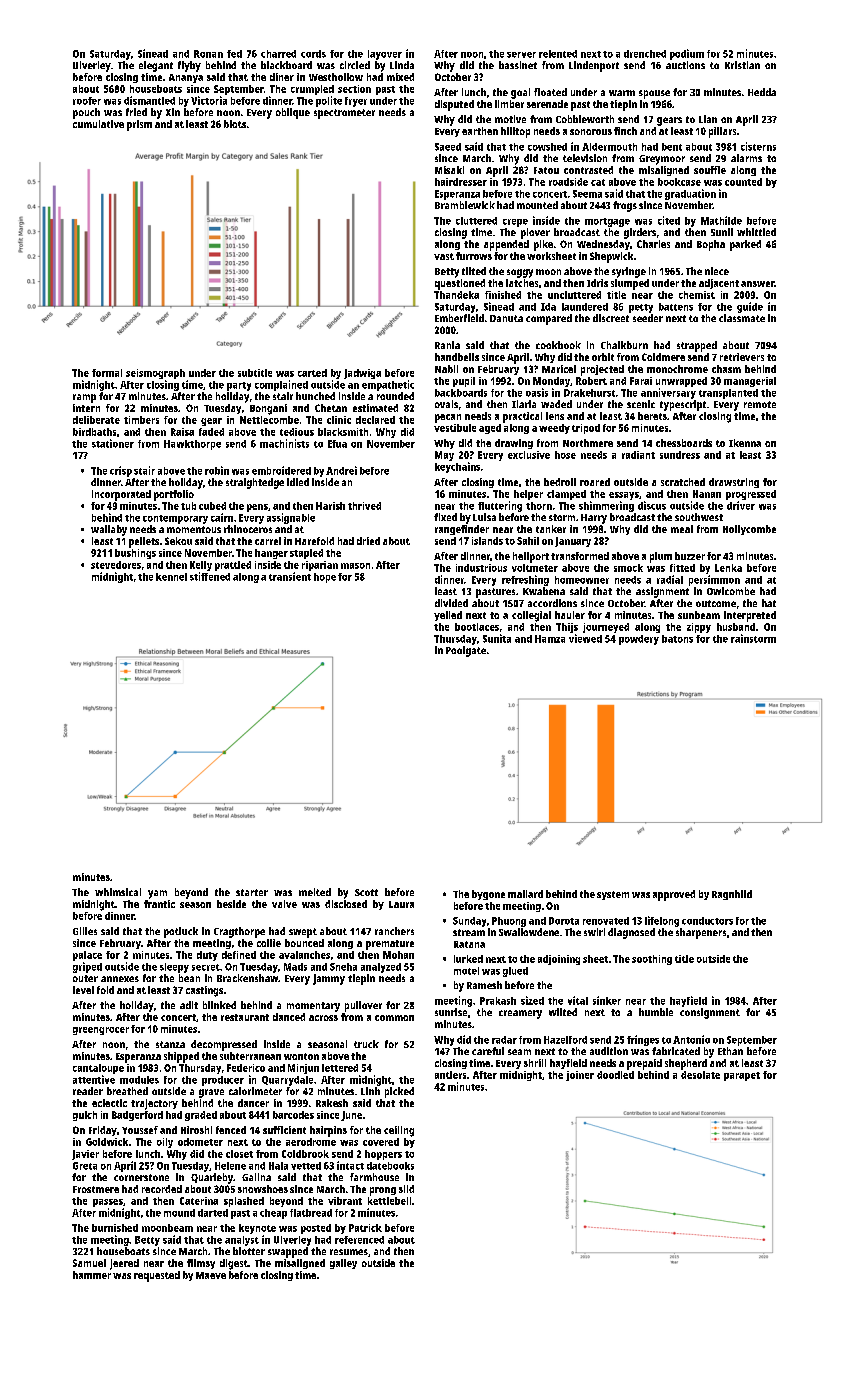 The height and width of the screenshot is (1400, 849). What do you see at coordinates (539, 506) in the screenshot?
I see `thorn` at bounding box center [539, 506].
